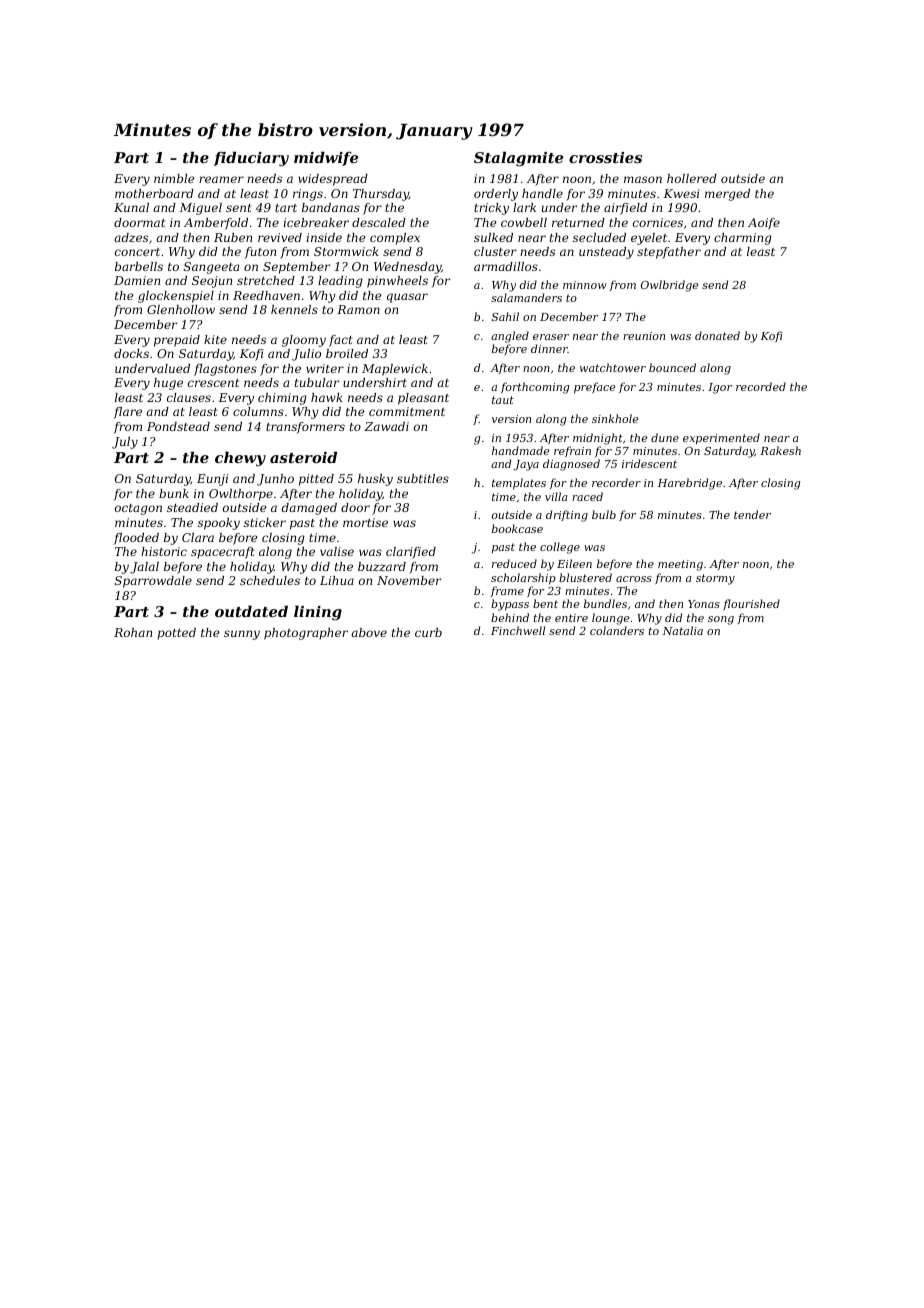 Image resolution: width=924 pixels, height=1308 pixels. Describe the element at coordinates (128, 413) in the screenshot. I see `flare` at that location.
